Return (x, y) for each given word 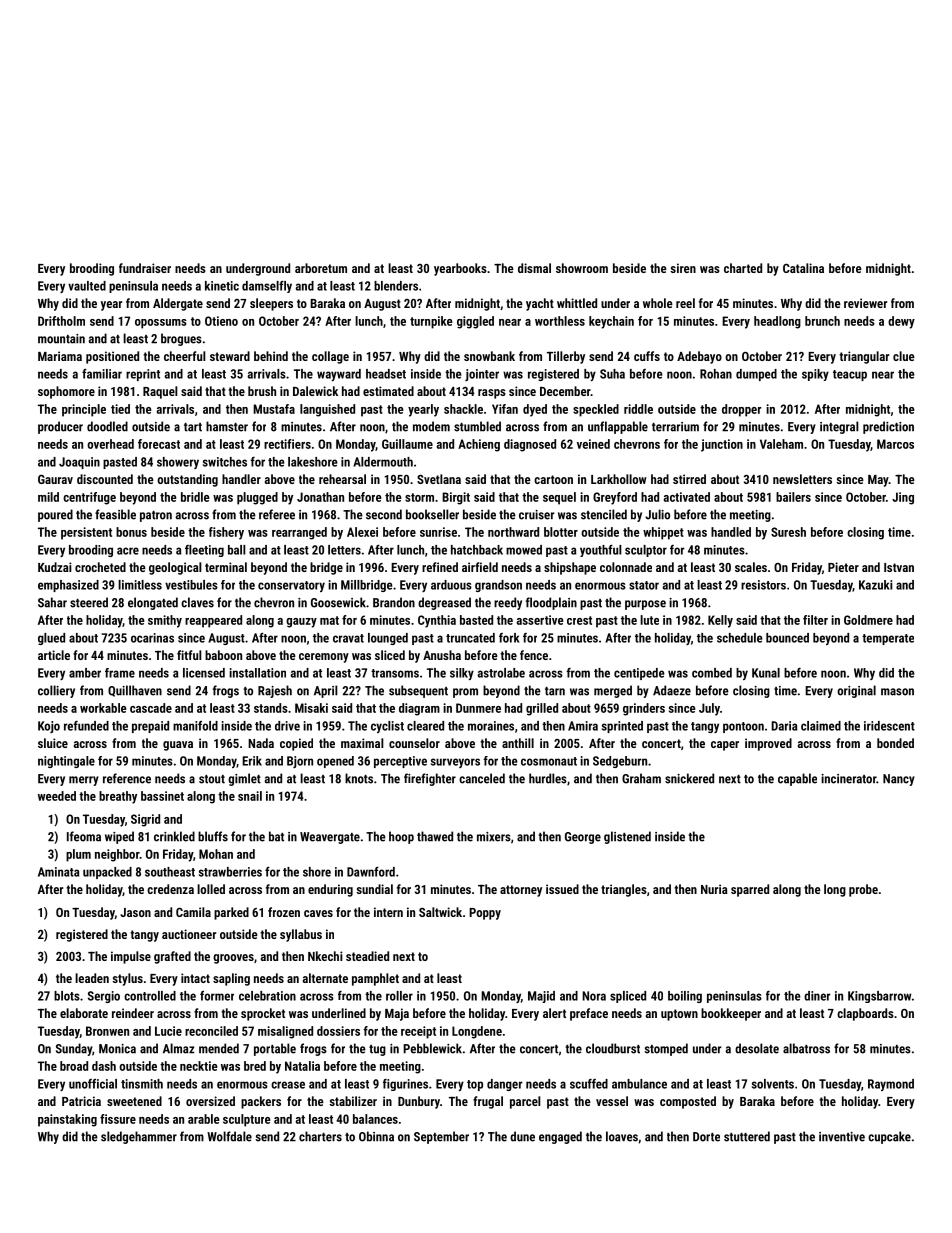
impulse (131, 957)
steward (230, 356)
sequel (559, 498)
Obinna (376, 1136)
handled (731, 532)
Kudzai (55, 567)
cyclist (387, 727)
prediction (888, 427)
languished (327, 410)
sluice (53, 743)
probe (863, 890)
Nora (594, 996)
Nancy (899, 780)
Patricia (81, 1101)
